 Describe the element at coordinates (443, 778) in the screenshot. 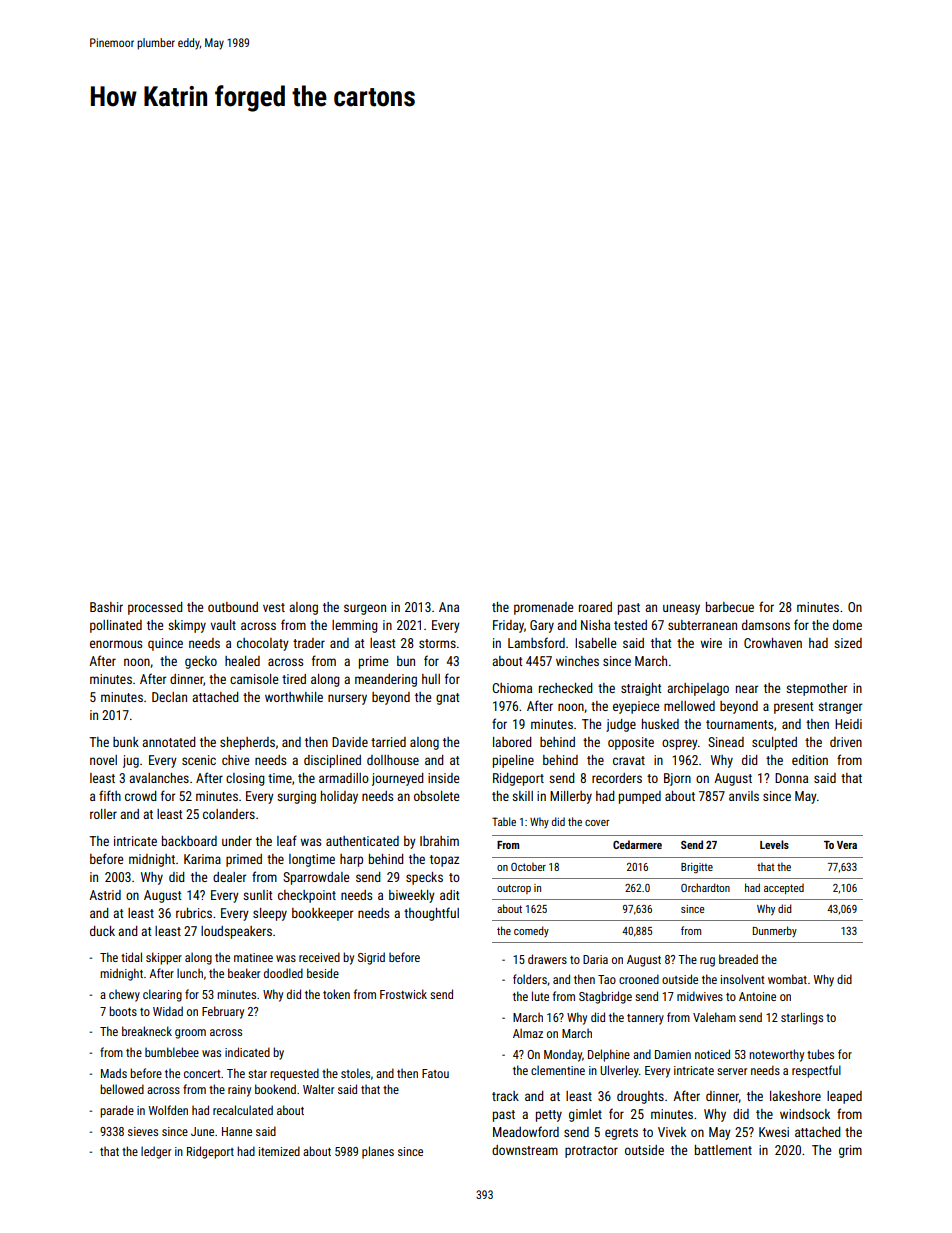

I see `inside` at that location.
